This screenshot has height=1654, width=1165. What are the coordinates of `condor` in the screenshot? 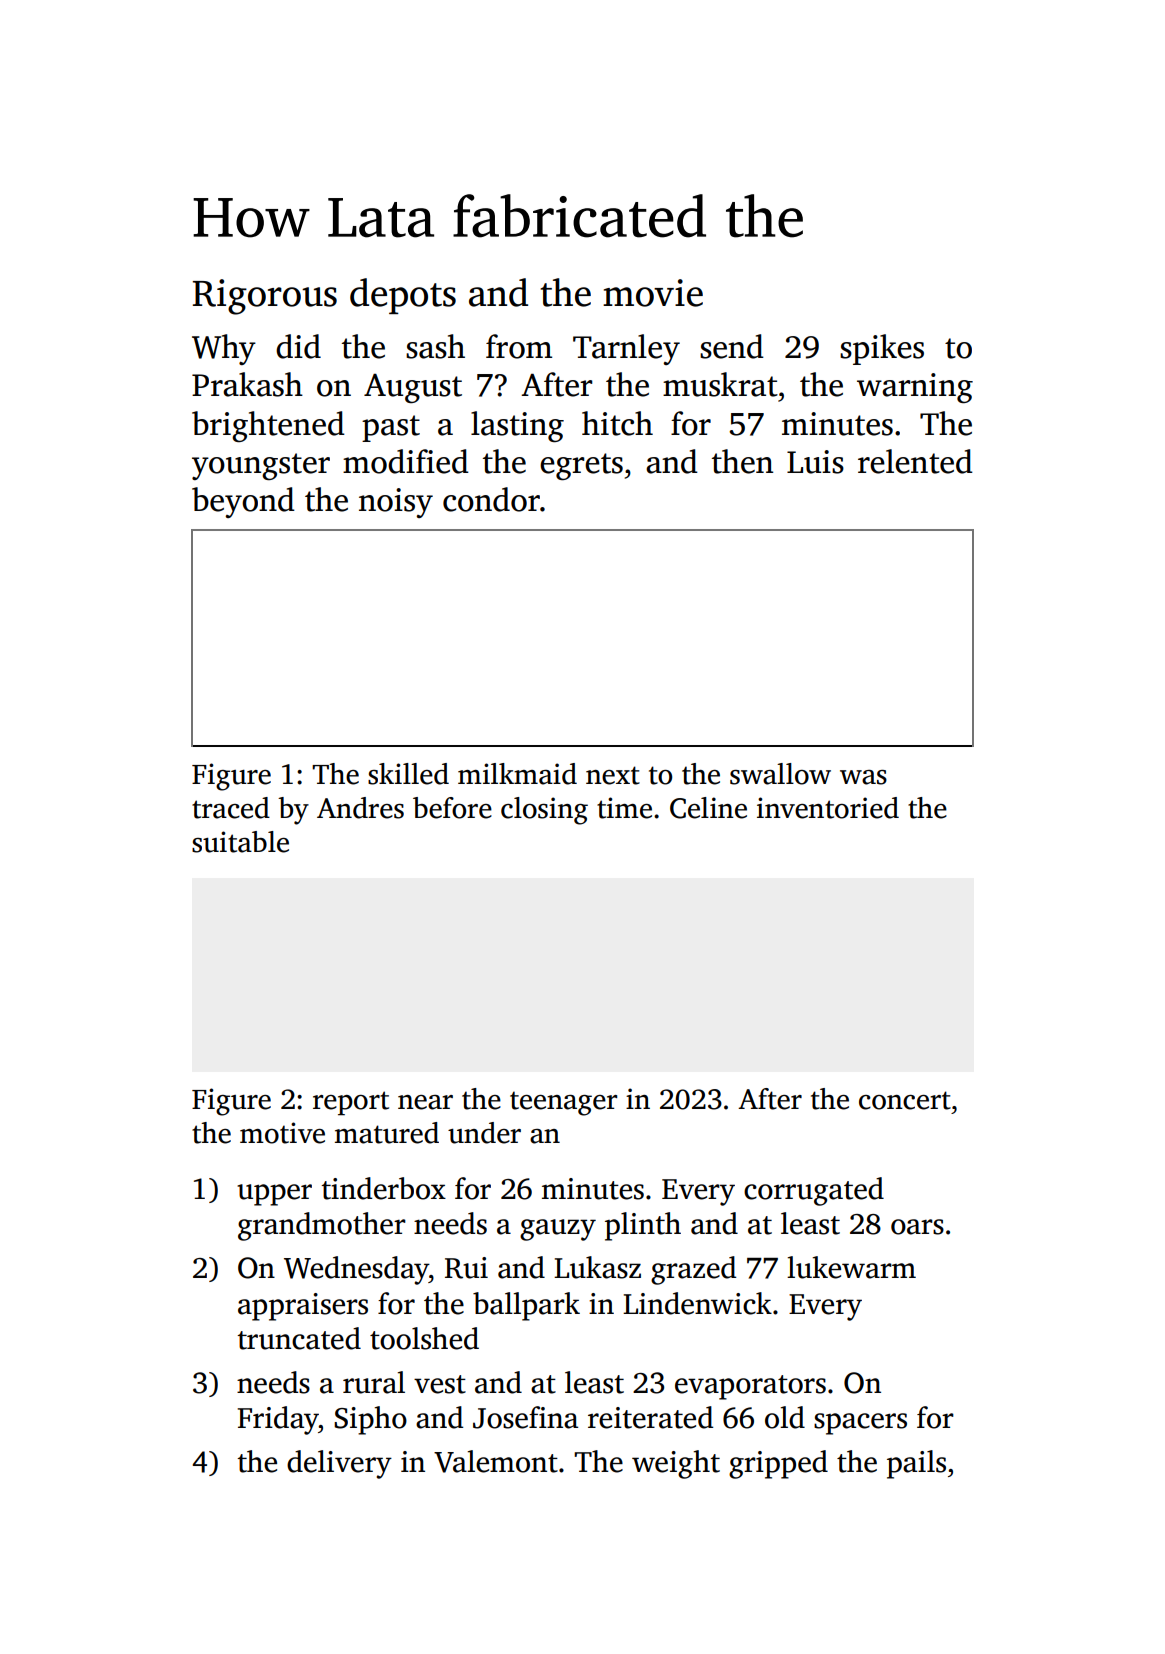 It's located at (491, 499).
